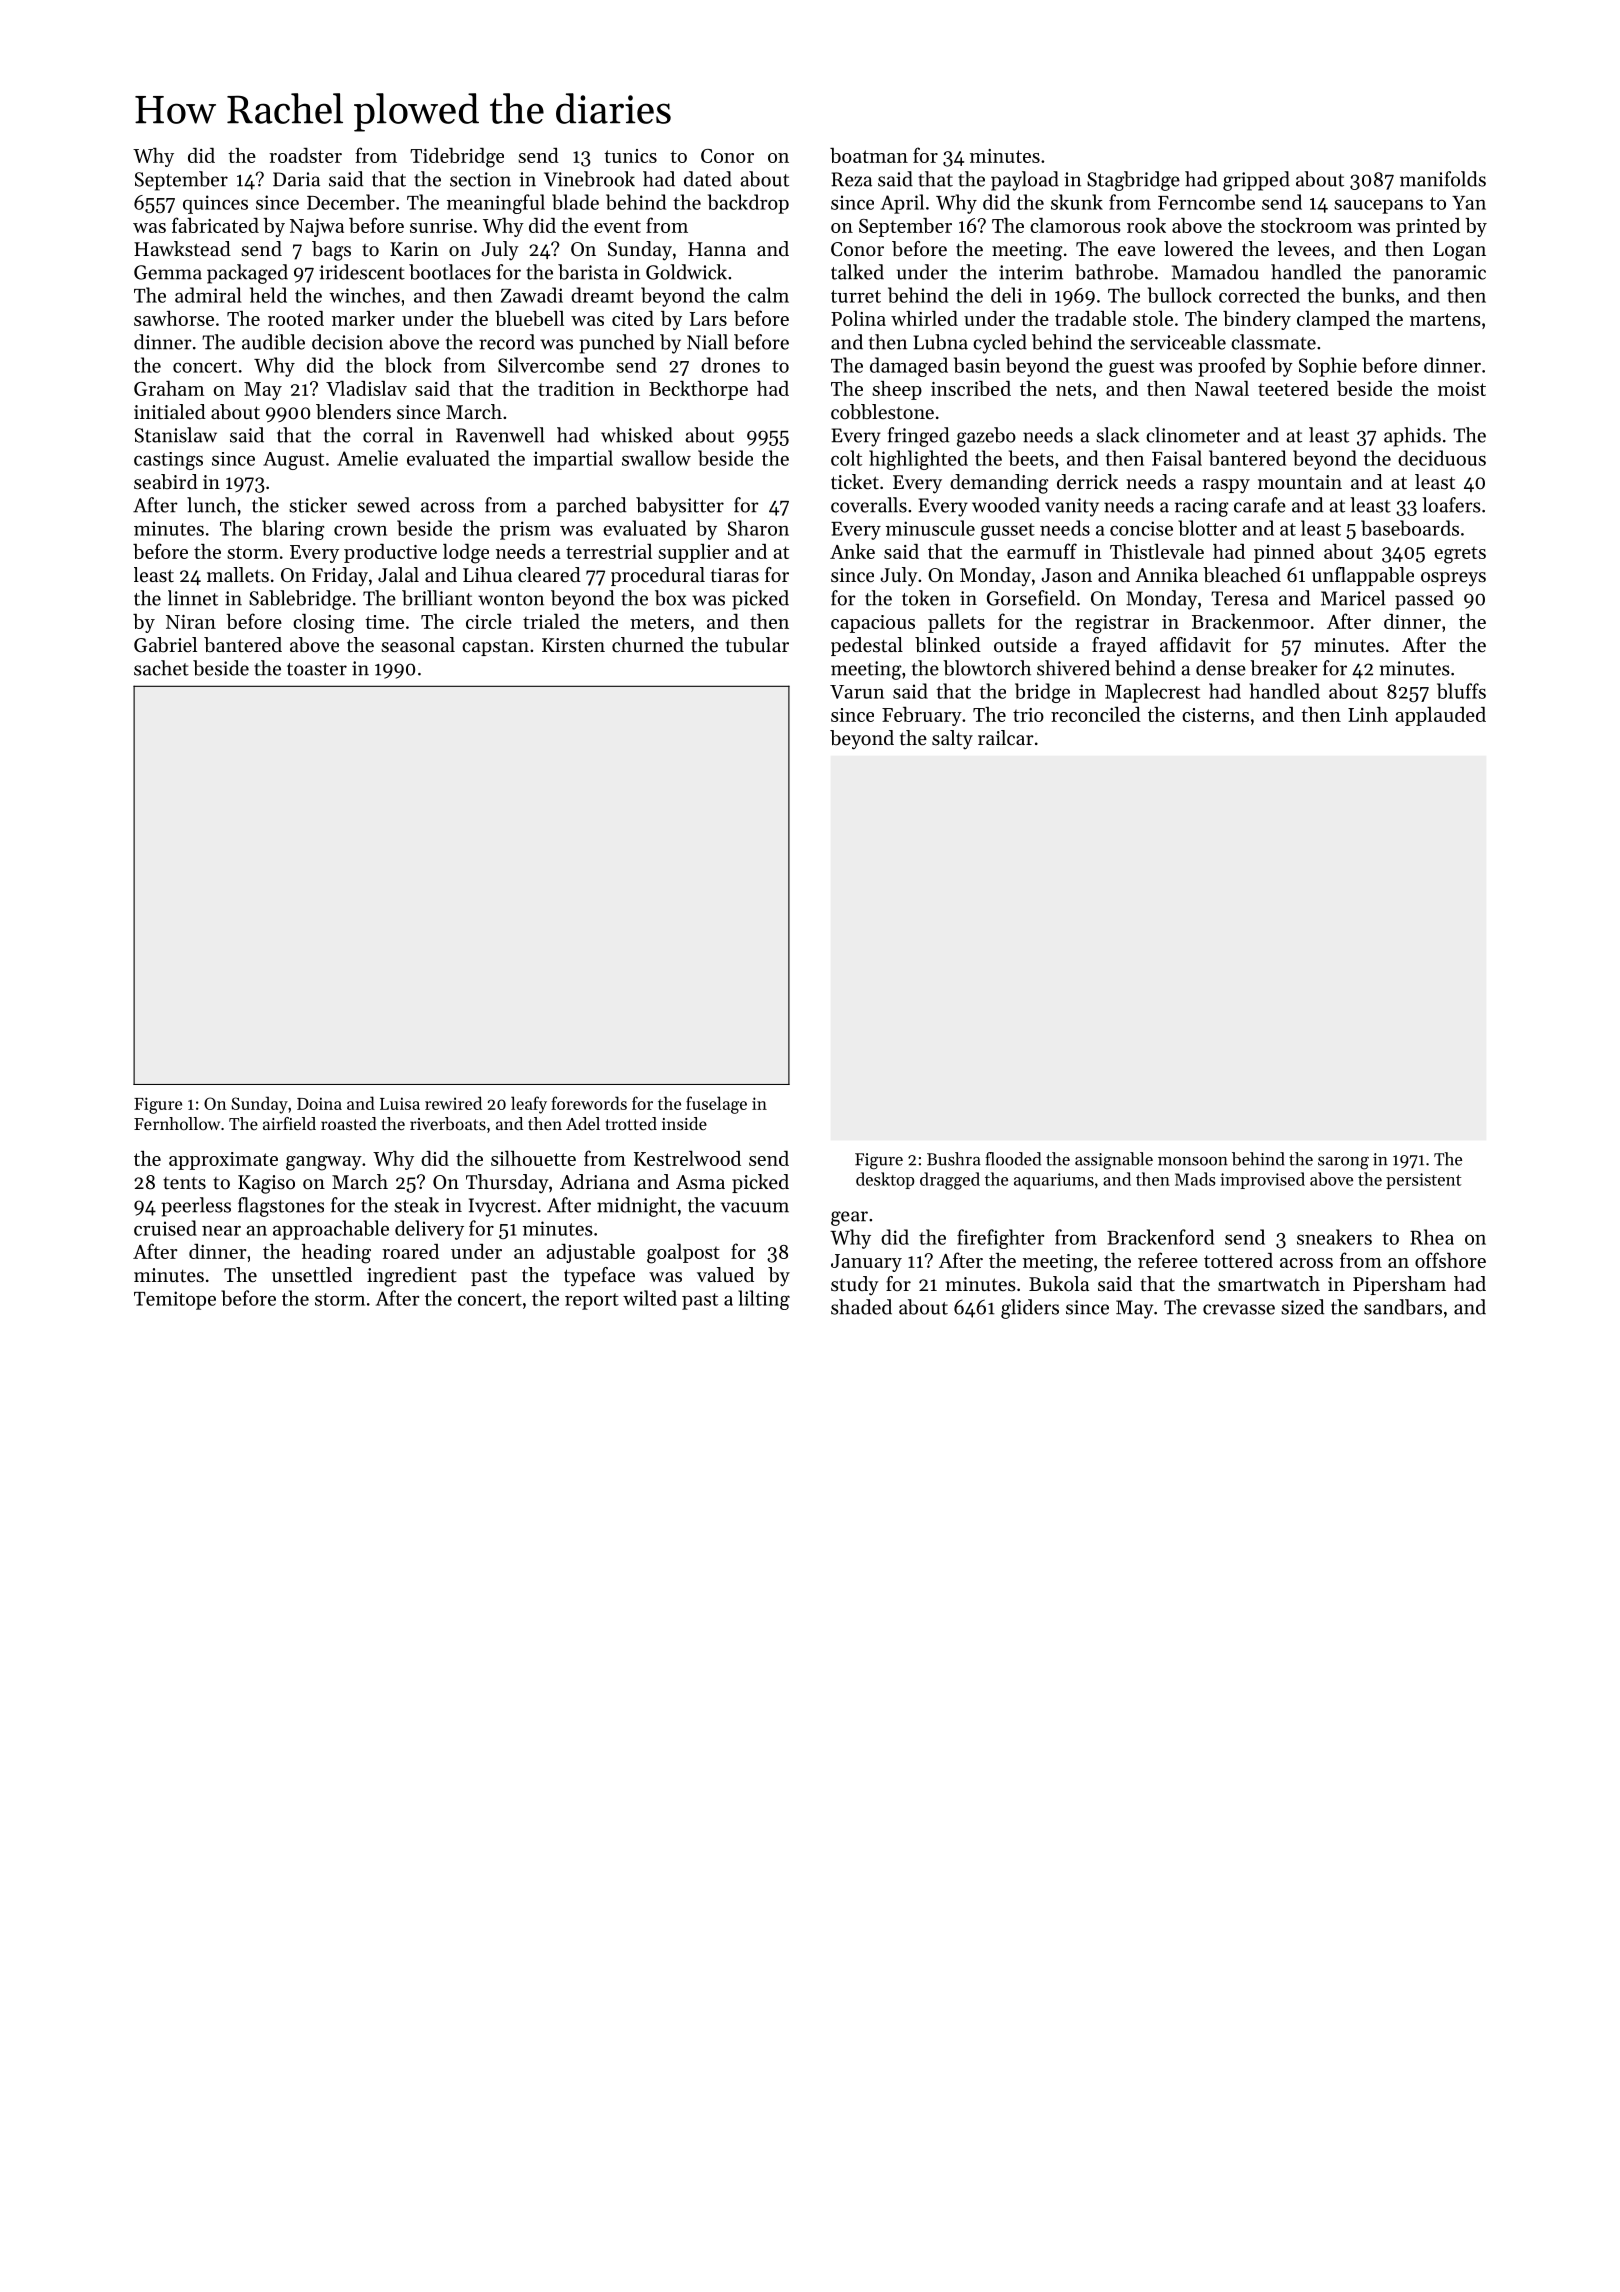  I want to click on linnet, so click(193, 598).
